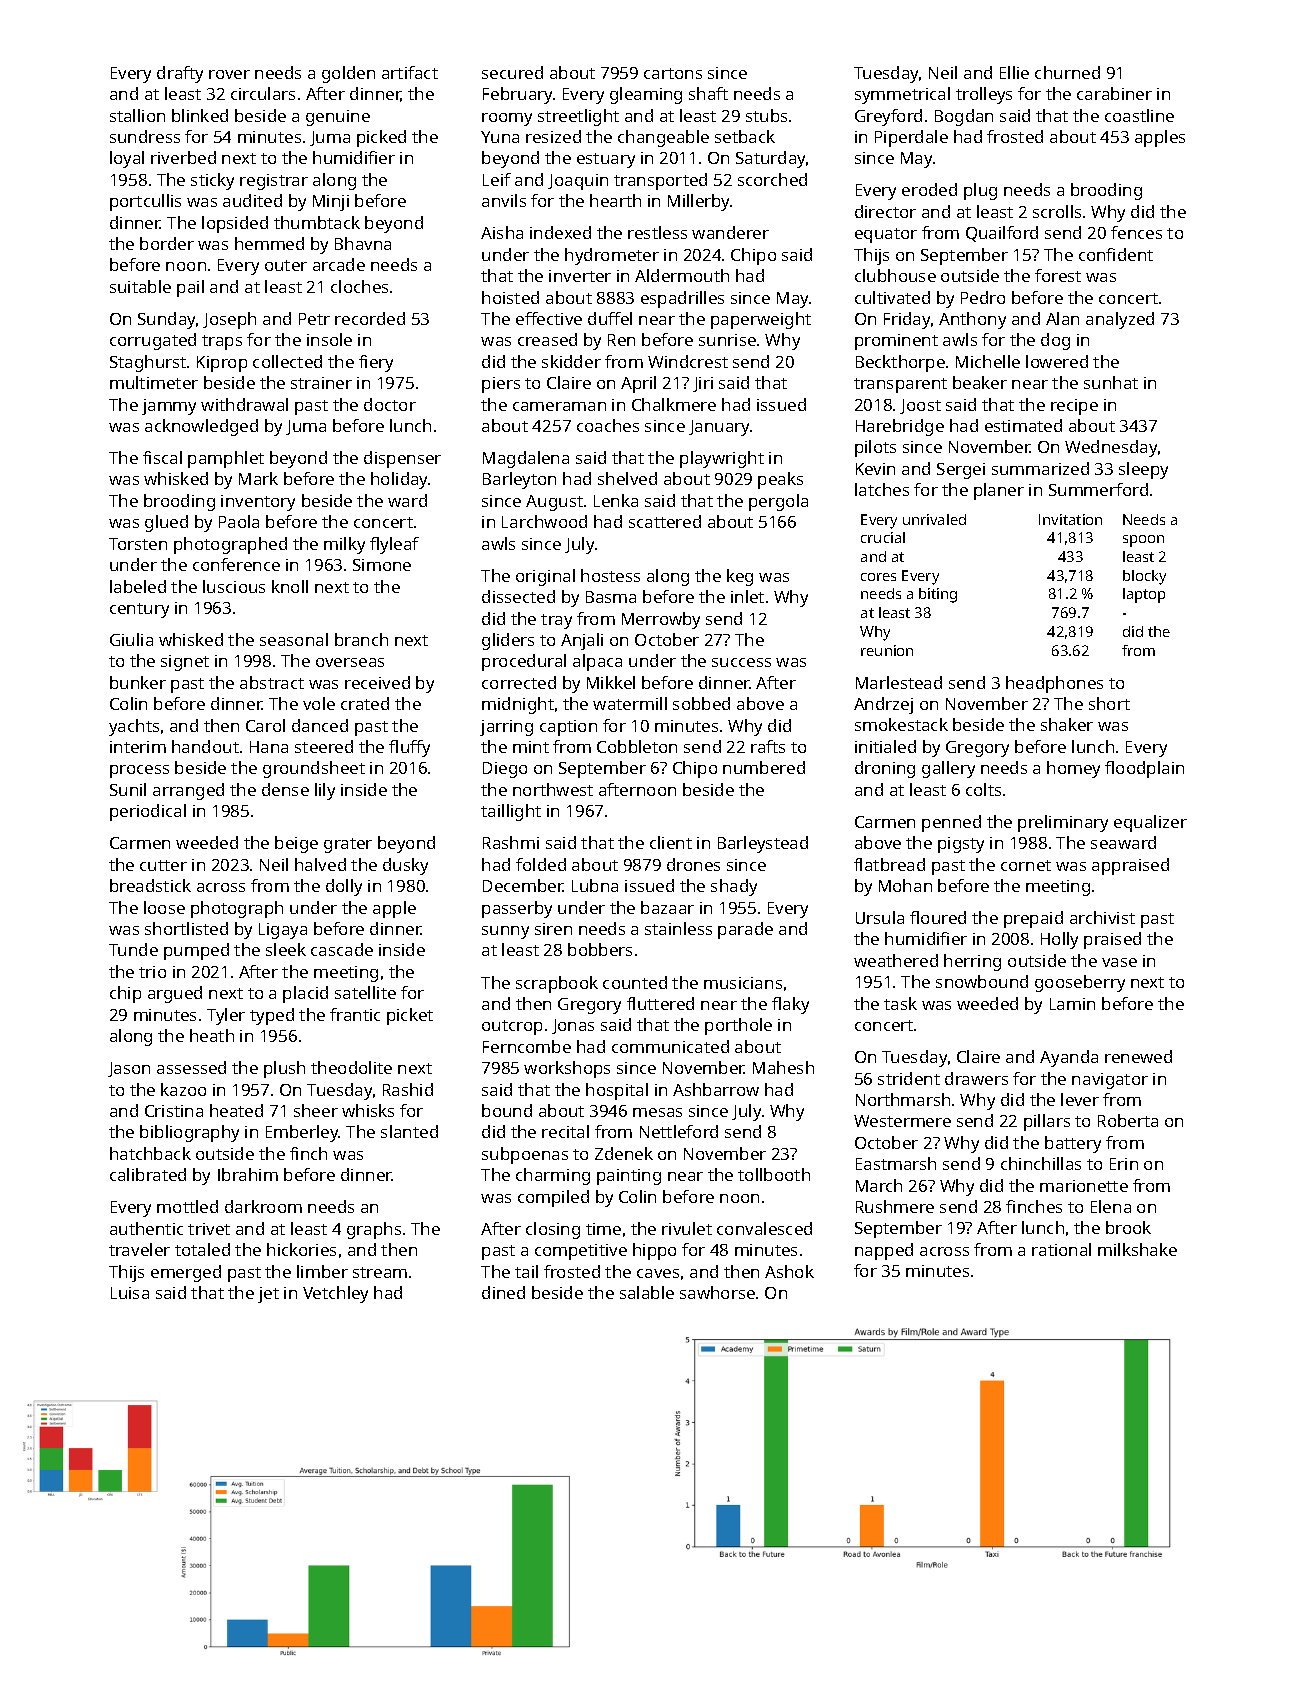 Image resolution: width=1299 pixels, height=1682 pixels. I want to click on churned, so click(1067, 72).
